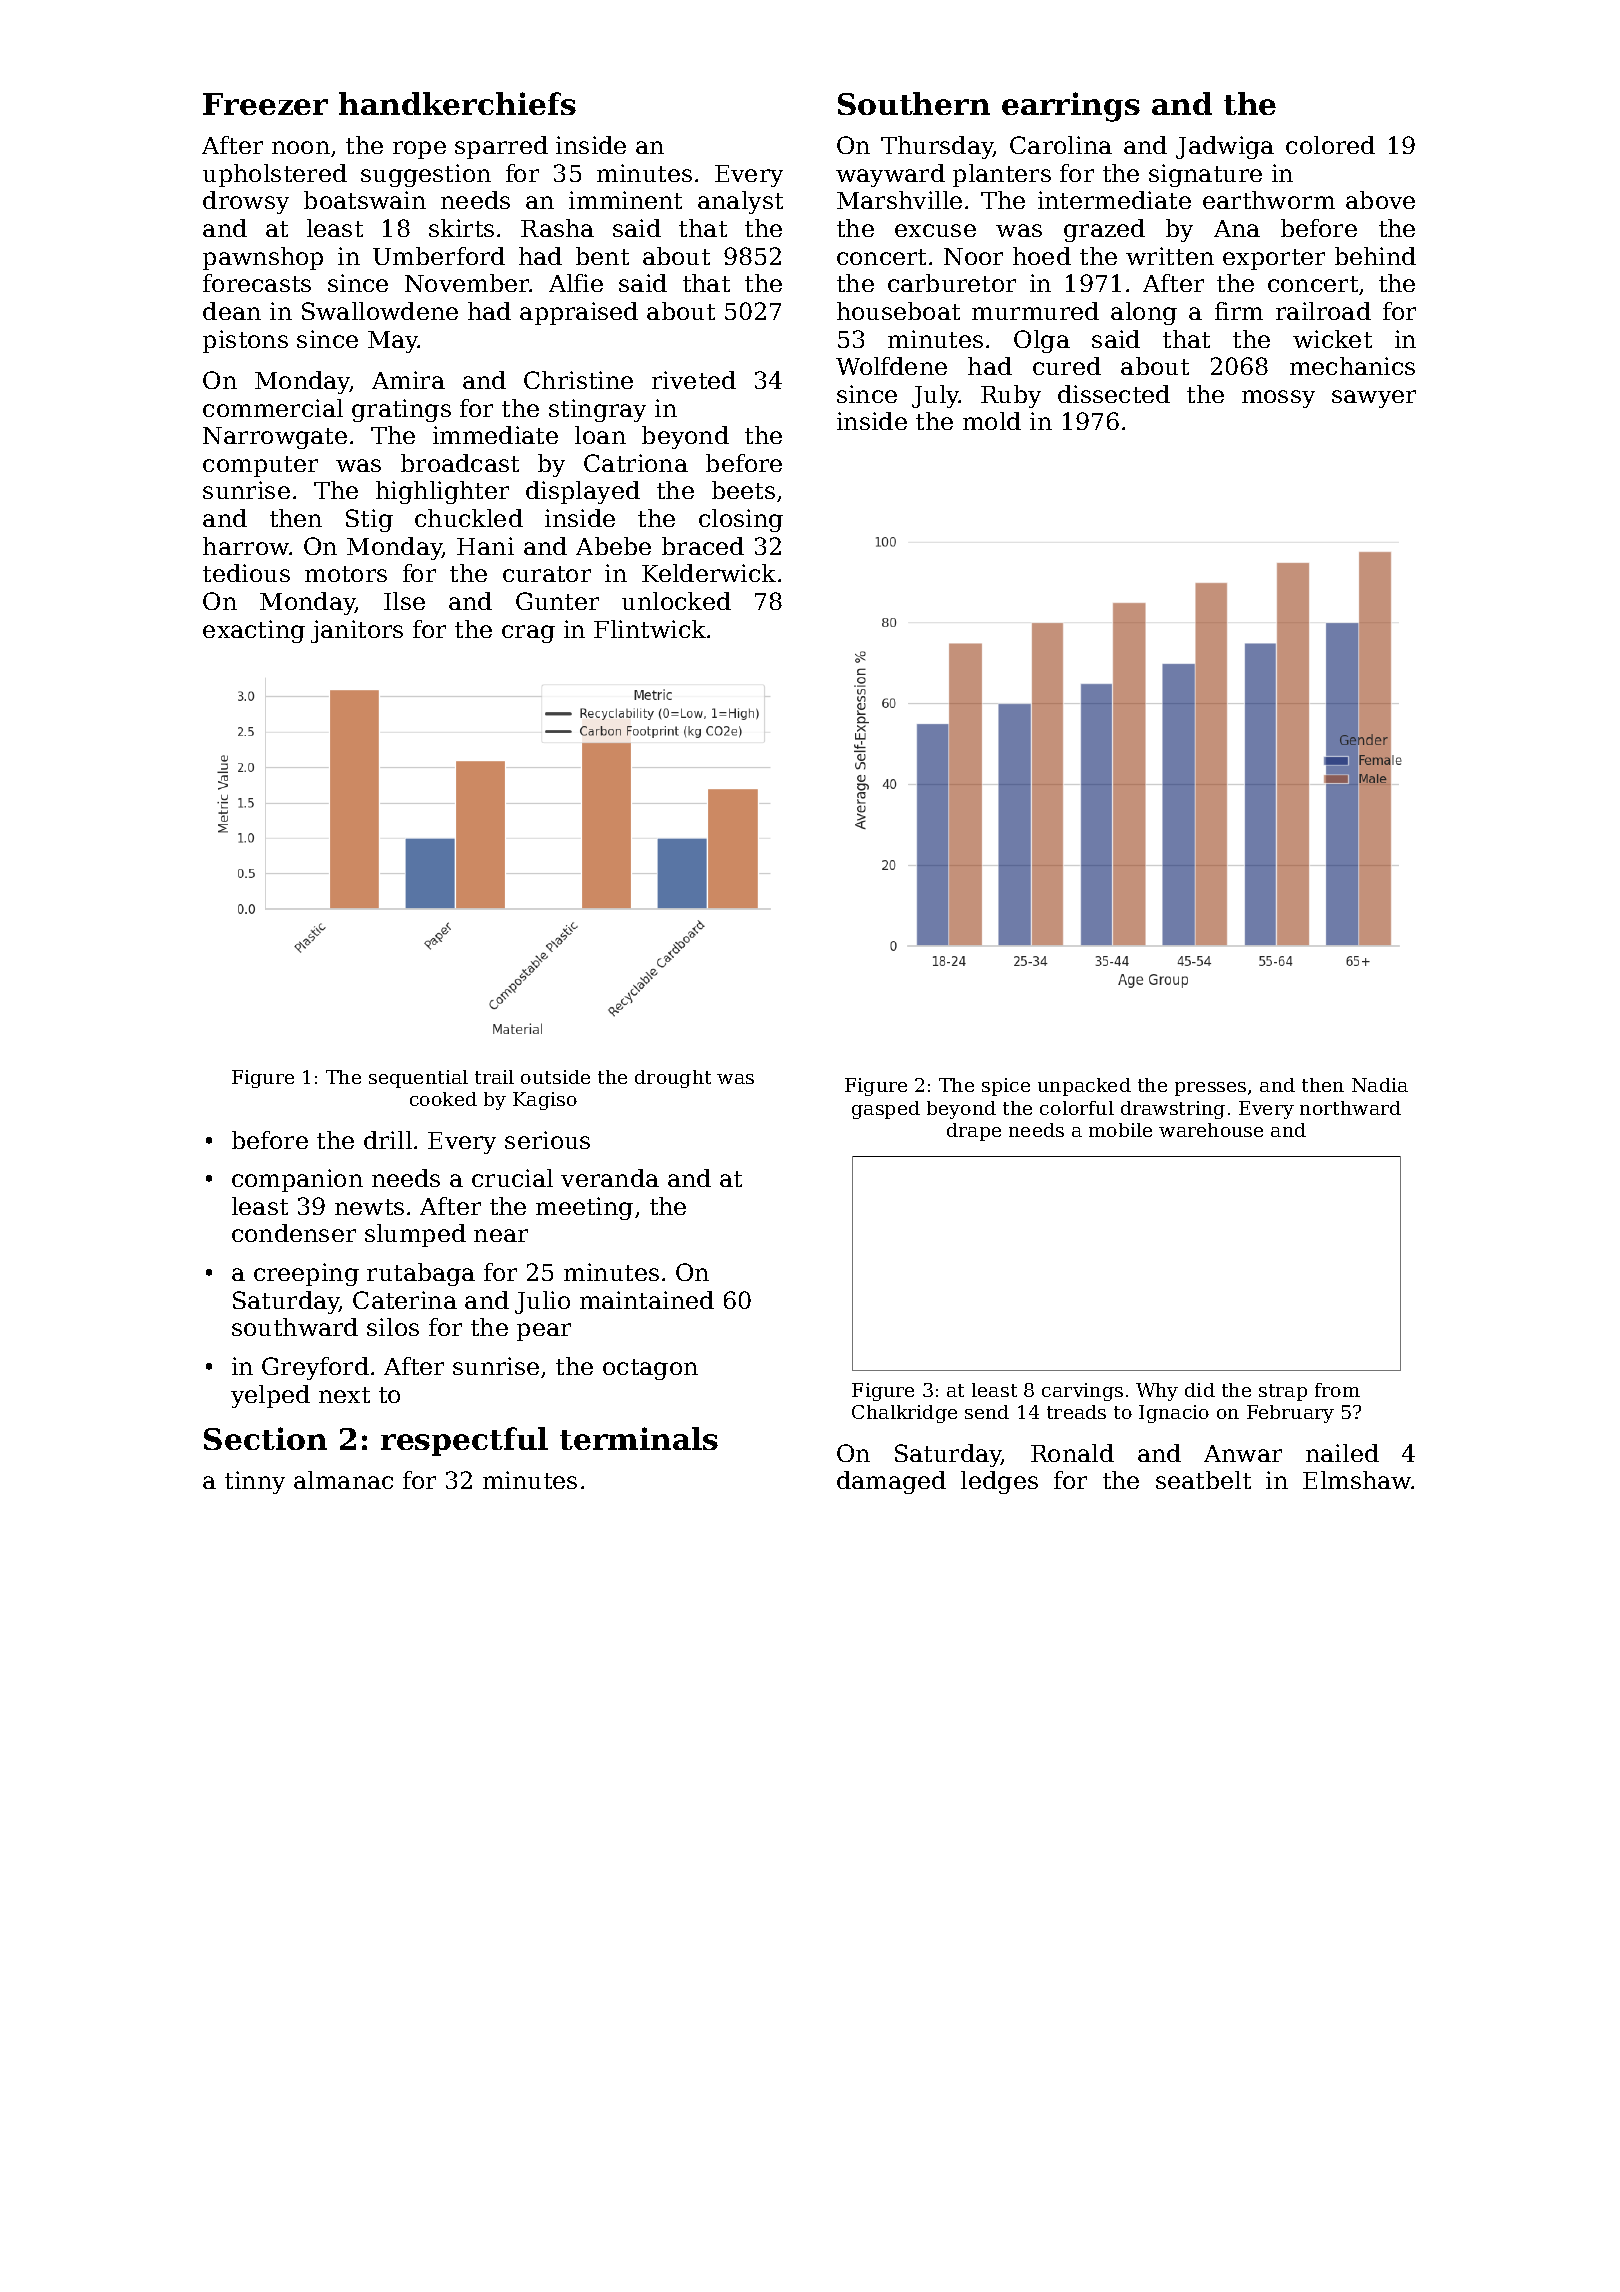  I want to click on damaged, so click(891, 1482).
